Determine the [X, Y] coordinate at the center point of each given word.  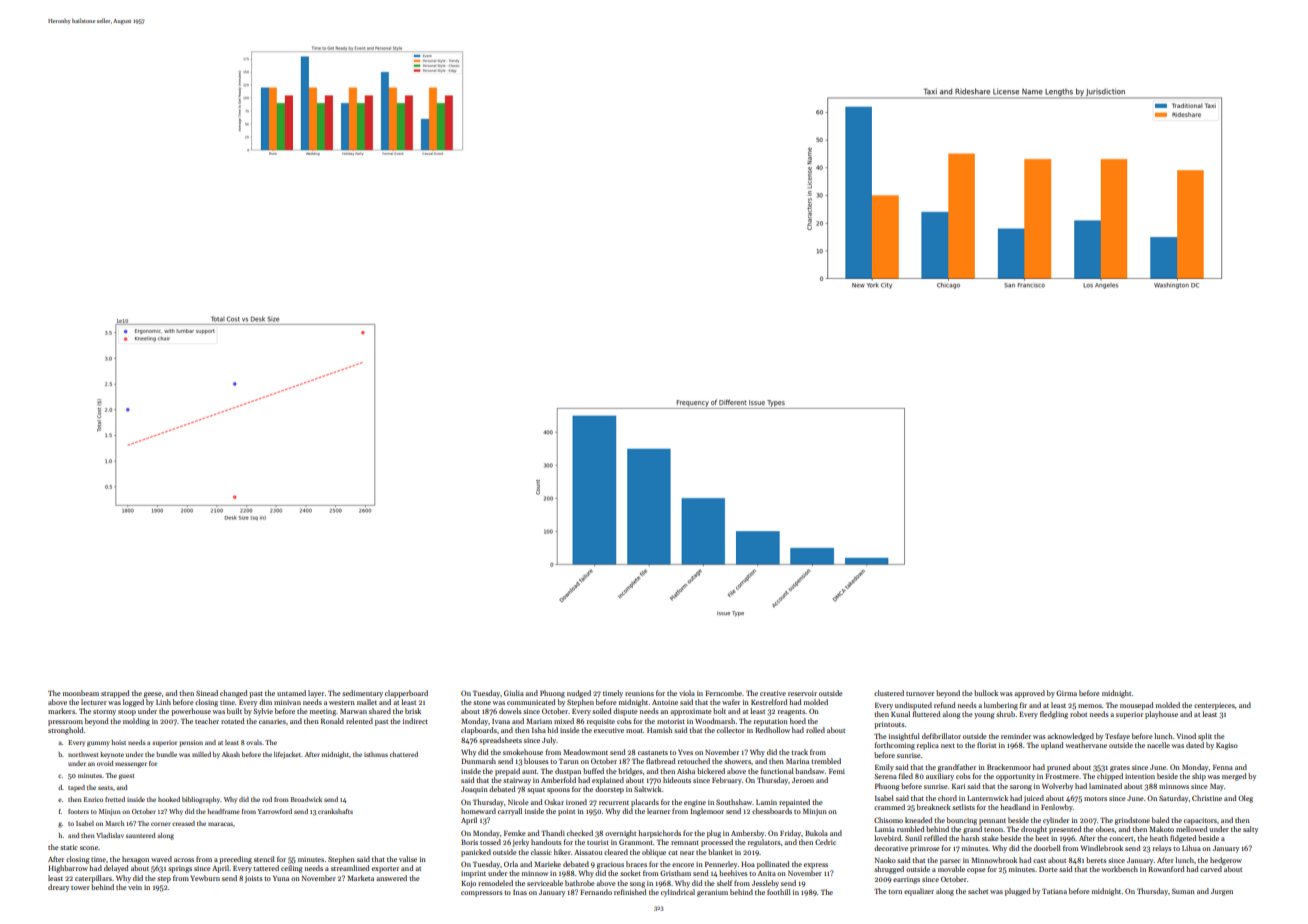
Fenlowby [1057, 808]
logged [133, 703]
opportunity [1015, 777]
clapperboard [406, 694]
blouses [536, 761]
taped [76, 788]
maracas [220, 824]
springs [180, 869]
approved [1029, 694]
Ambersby [747, 834]
